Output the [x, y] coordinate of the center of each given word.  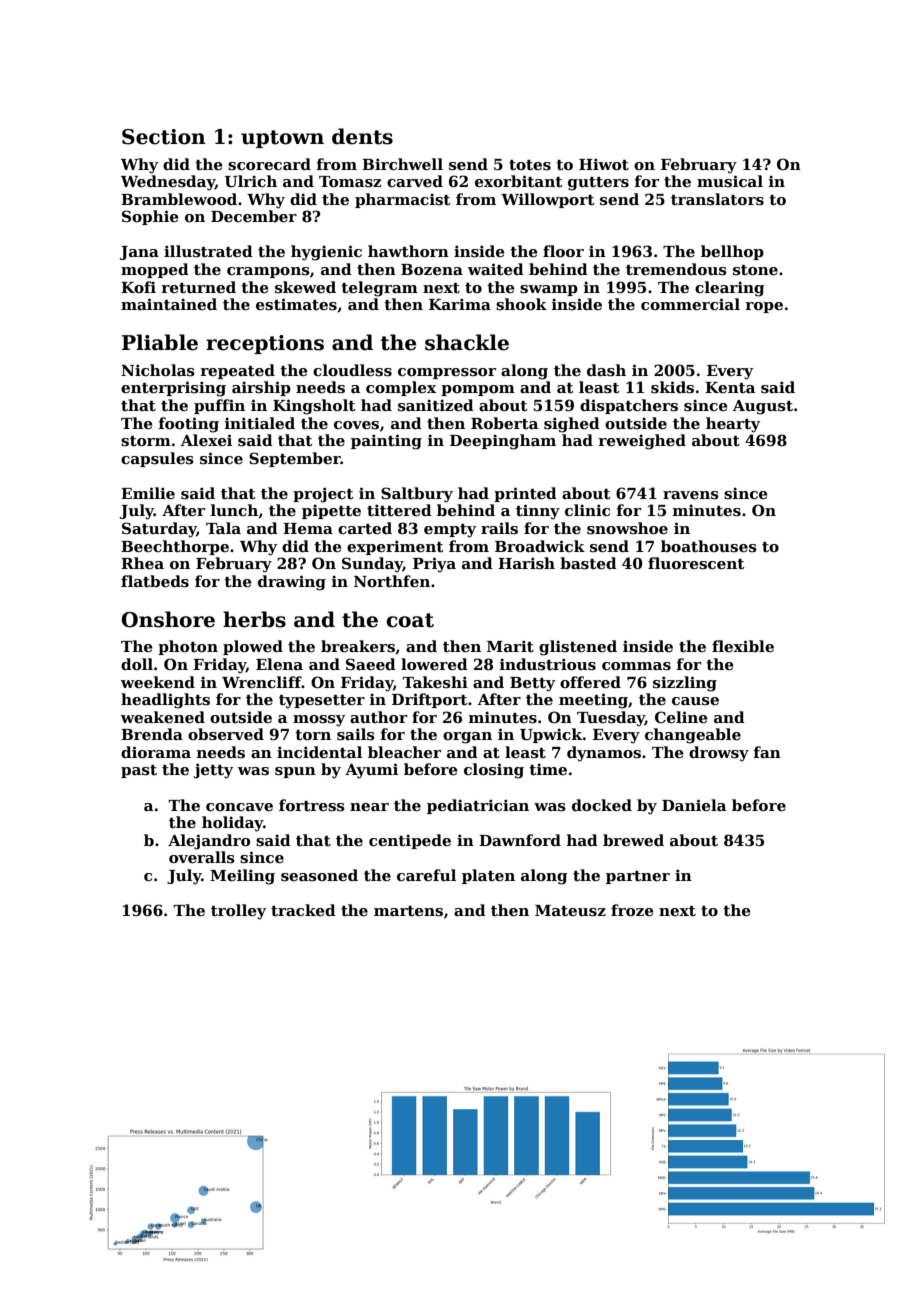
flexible [743, 646]
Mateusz [570, 911]
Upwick [551, 735]
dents [362, 136]
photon [188, 647]
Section [164, 137]
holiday [232, 824]
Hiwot [604, 164]
